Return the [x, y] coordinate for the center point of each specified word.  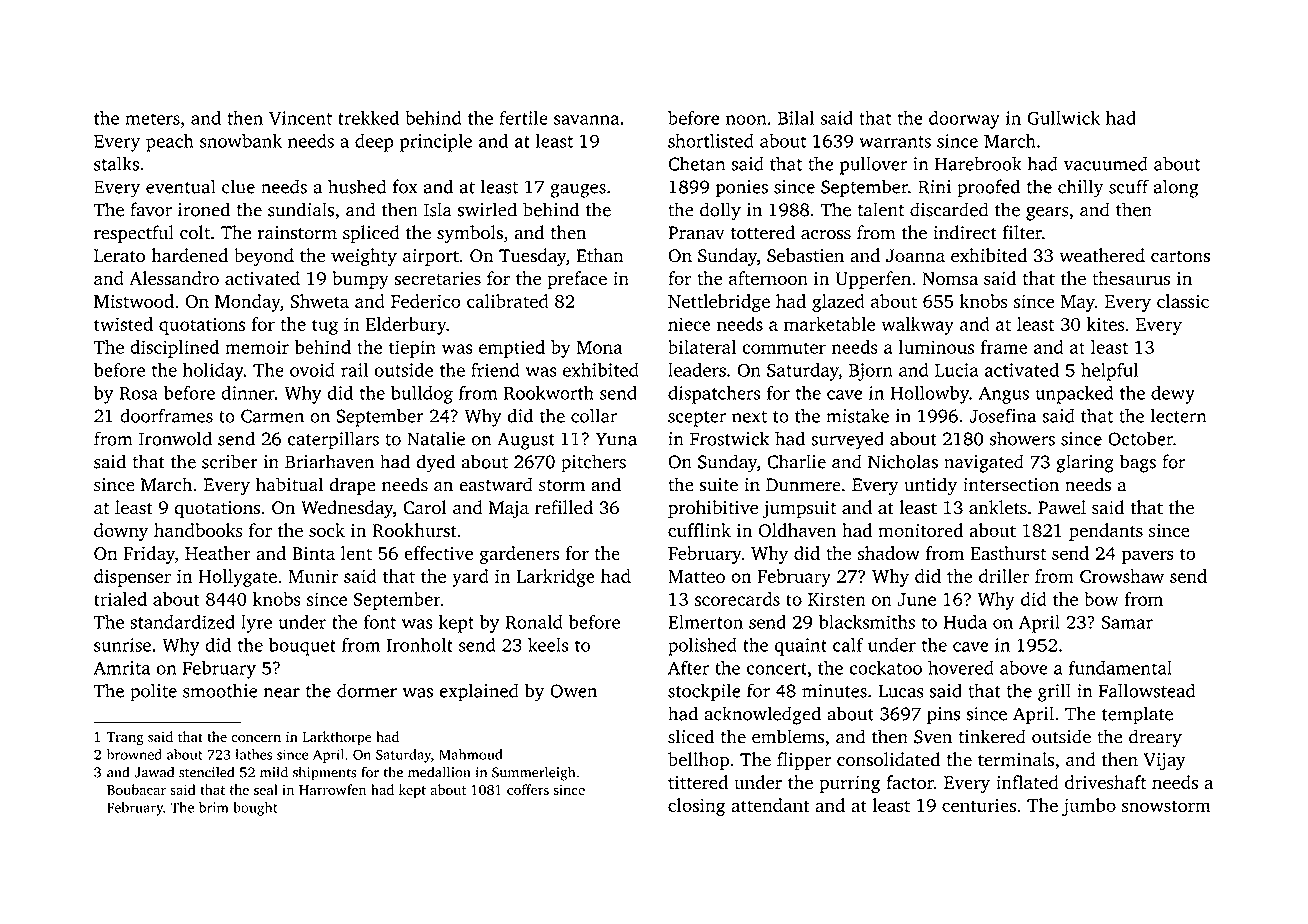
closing [696, 807]
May [1078, 303]
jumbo [1089, 807]
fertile [523, 117]
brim [213, 807]
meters [152, 119]
